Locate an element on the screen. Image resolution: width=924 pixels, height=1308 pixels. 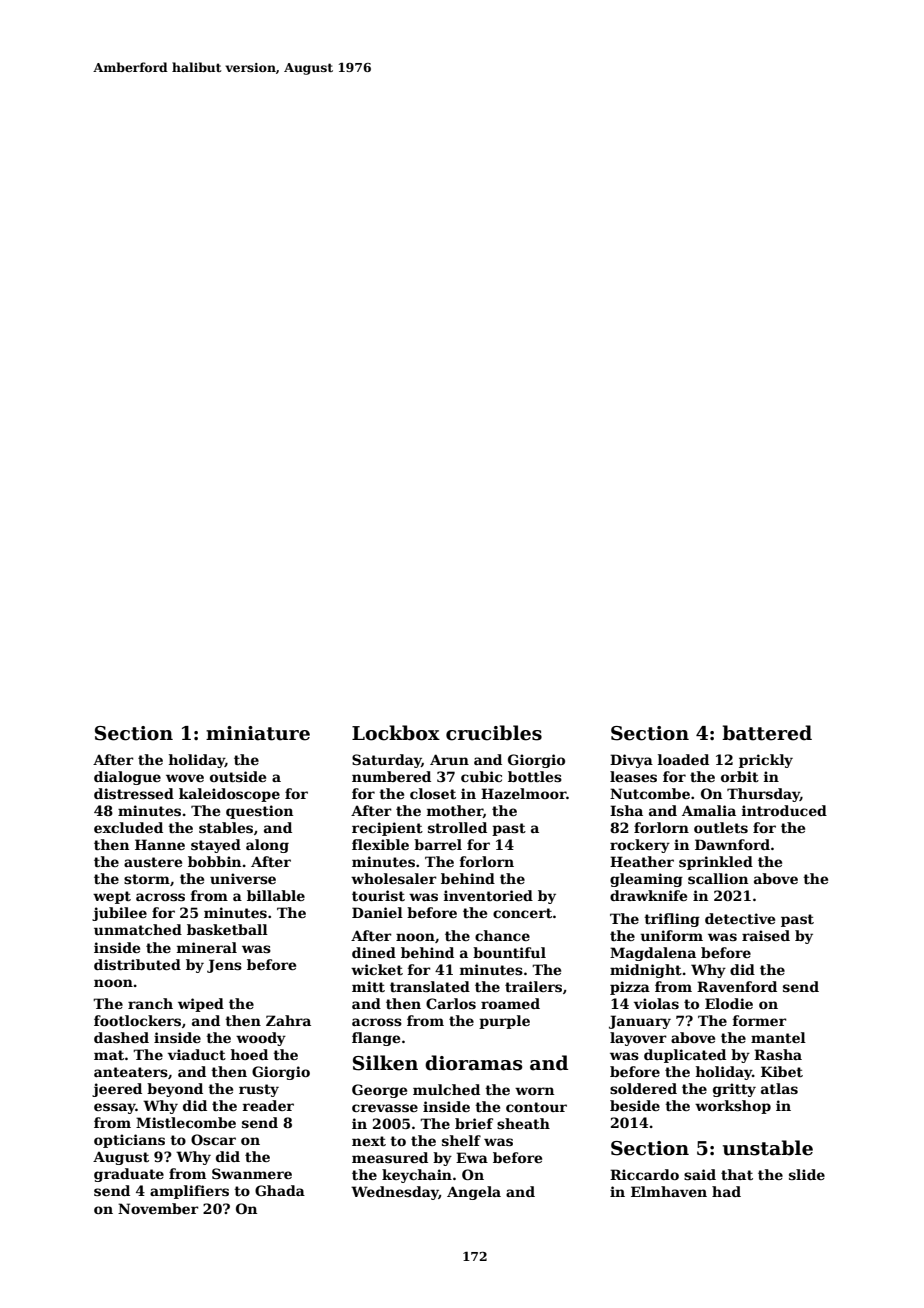
next is located at coordinates (369, 1141).
